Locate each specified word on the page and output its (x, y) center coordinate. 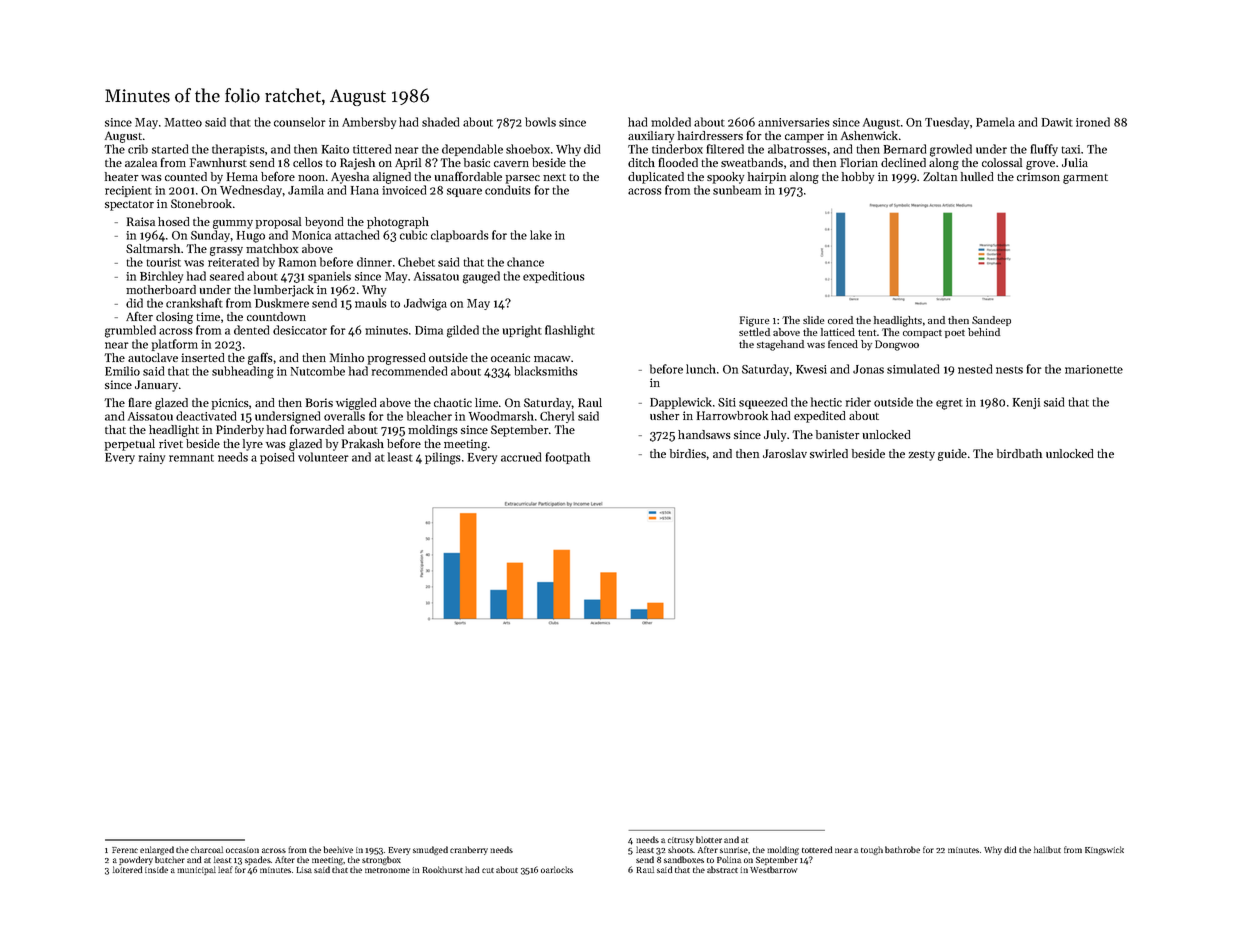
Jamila (306, 190)
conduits (508, 190)
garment (1085, 179)
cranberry (469, 850)
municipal (196, 870)
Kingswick (1104, 850)
